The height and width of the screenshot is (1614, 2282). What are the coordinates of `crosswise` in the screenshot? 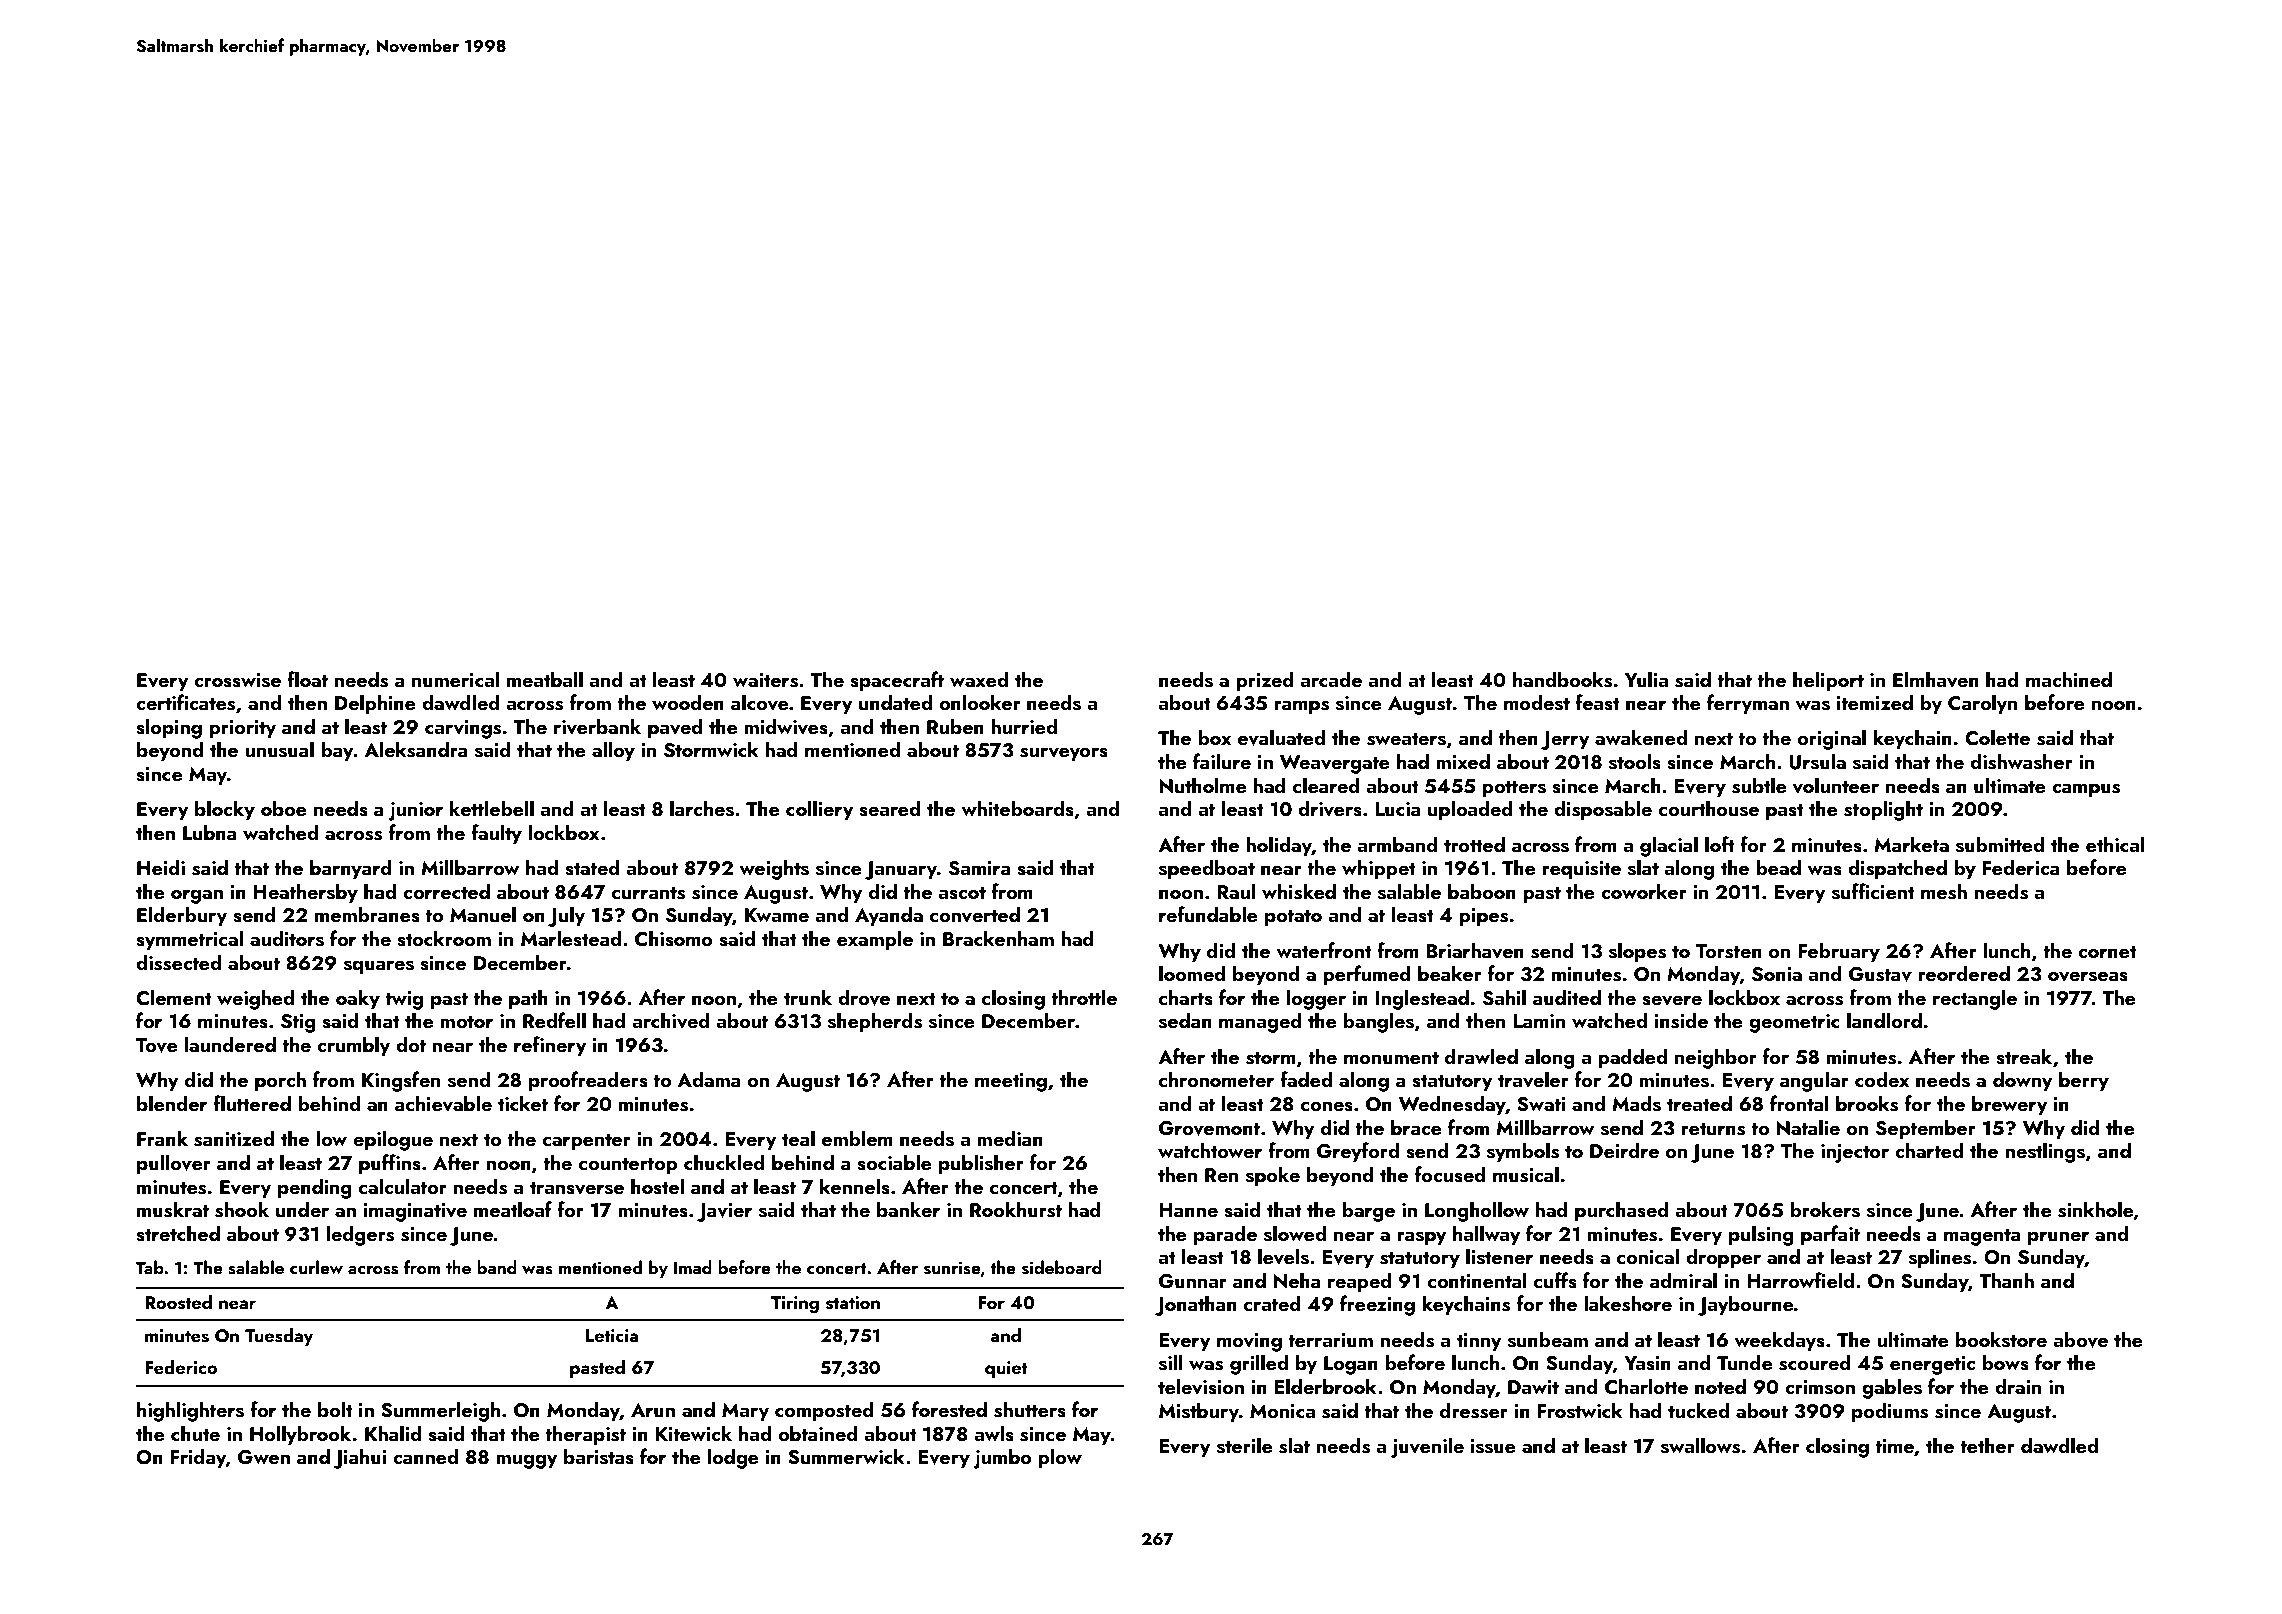 It's located at (237, 680).
